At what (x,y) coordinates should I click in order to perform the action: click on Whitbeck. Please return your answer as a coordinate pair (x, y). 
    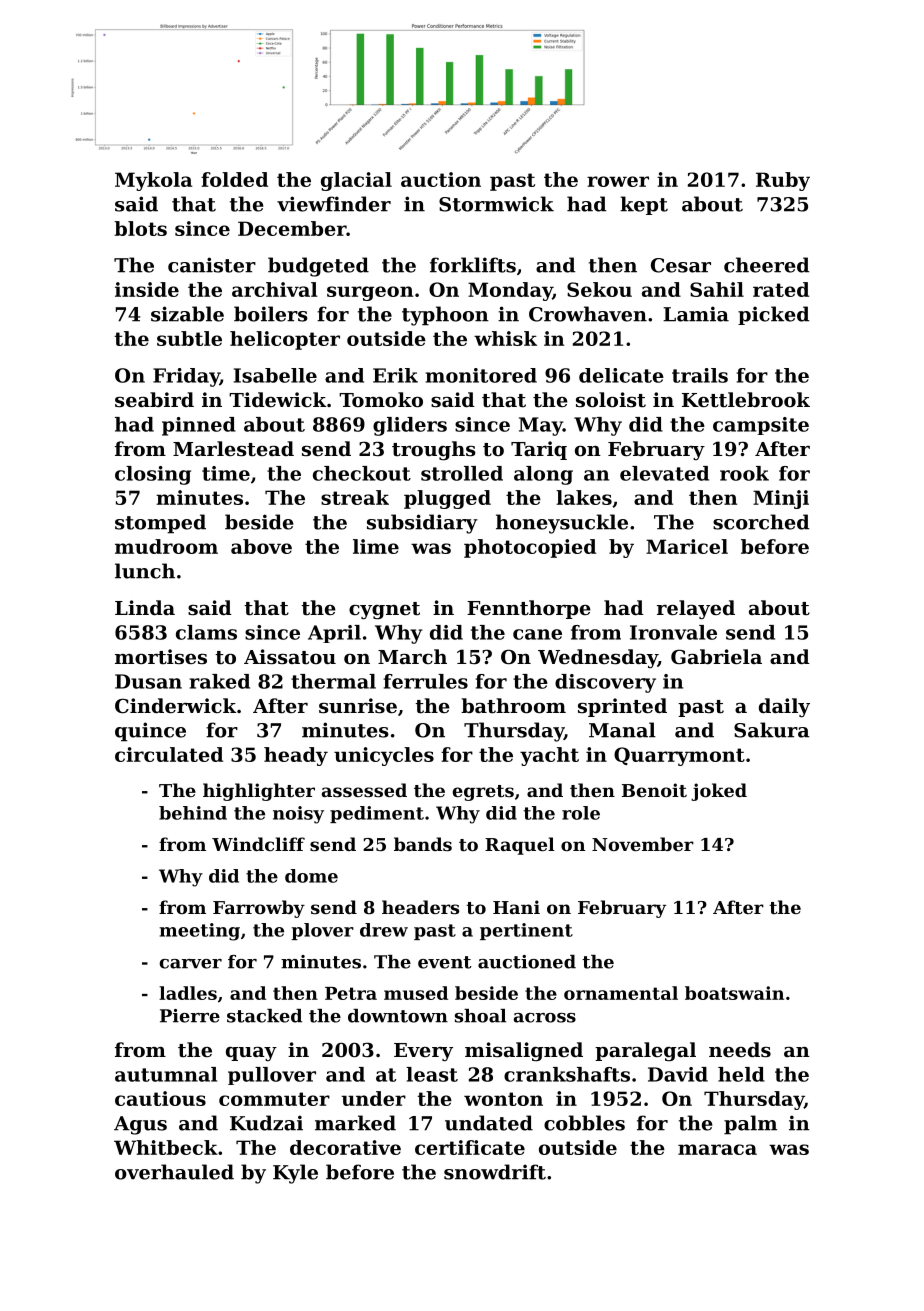
    Looking at the image, I should click on (166, 1147).
